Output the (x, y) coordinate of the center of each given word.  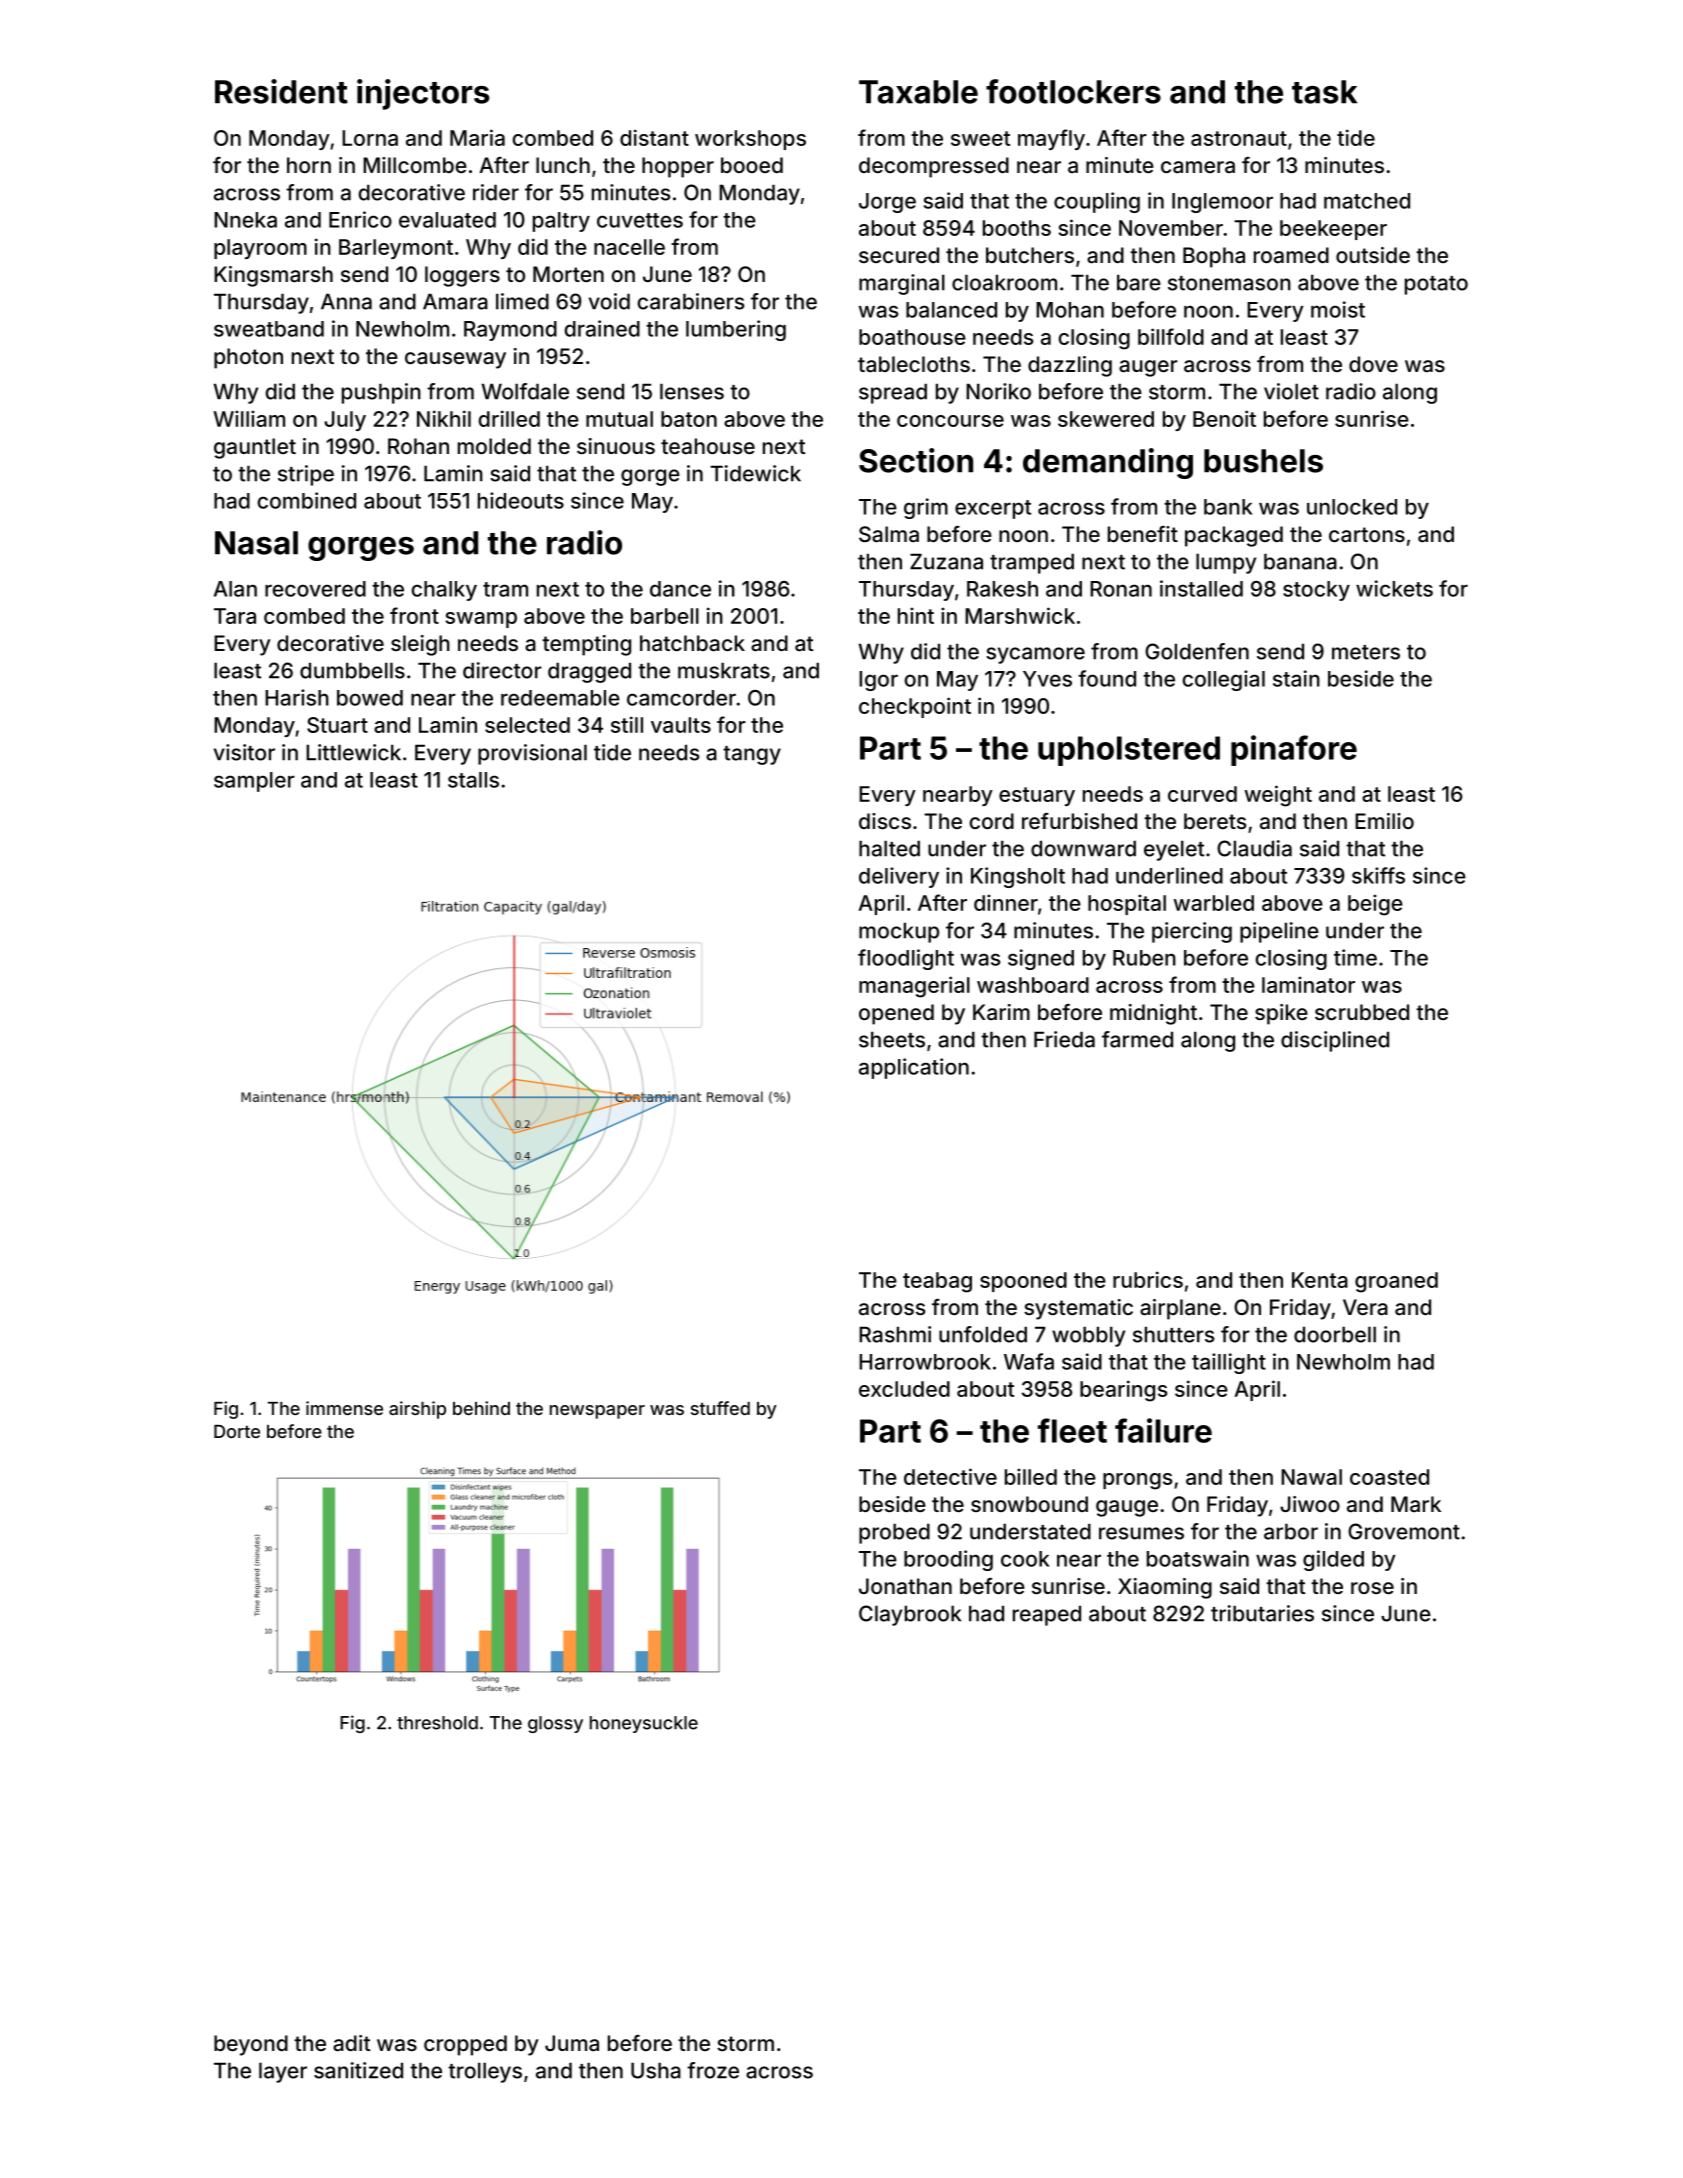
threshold (437, 1723)
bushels (1263, 461)
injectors (423, 94)
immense (344, 1408)
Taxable (918, 92)
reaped (1047, 1615)
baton (689, 419)
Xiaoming (1165, 1588)
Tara (235, 616)
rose (1372, 1588)
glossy (555, 1724)
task (1324, 92)
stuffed (720, 1408)
